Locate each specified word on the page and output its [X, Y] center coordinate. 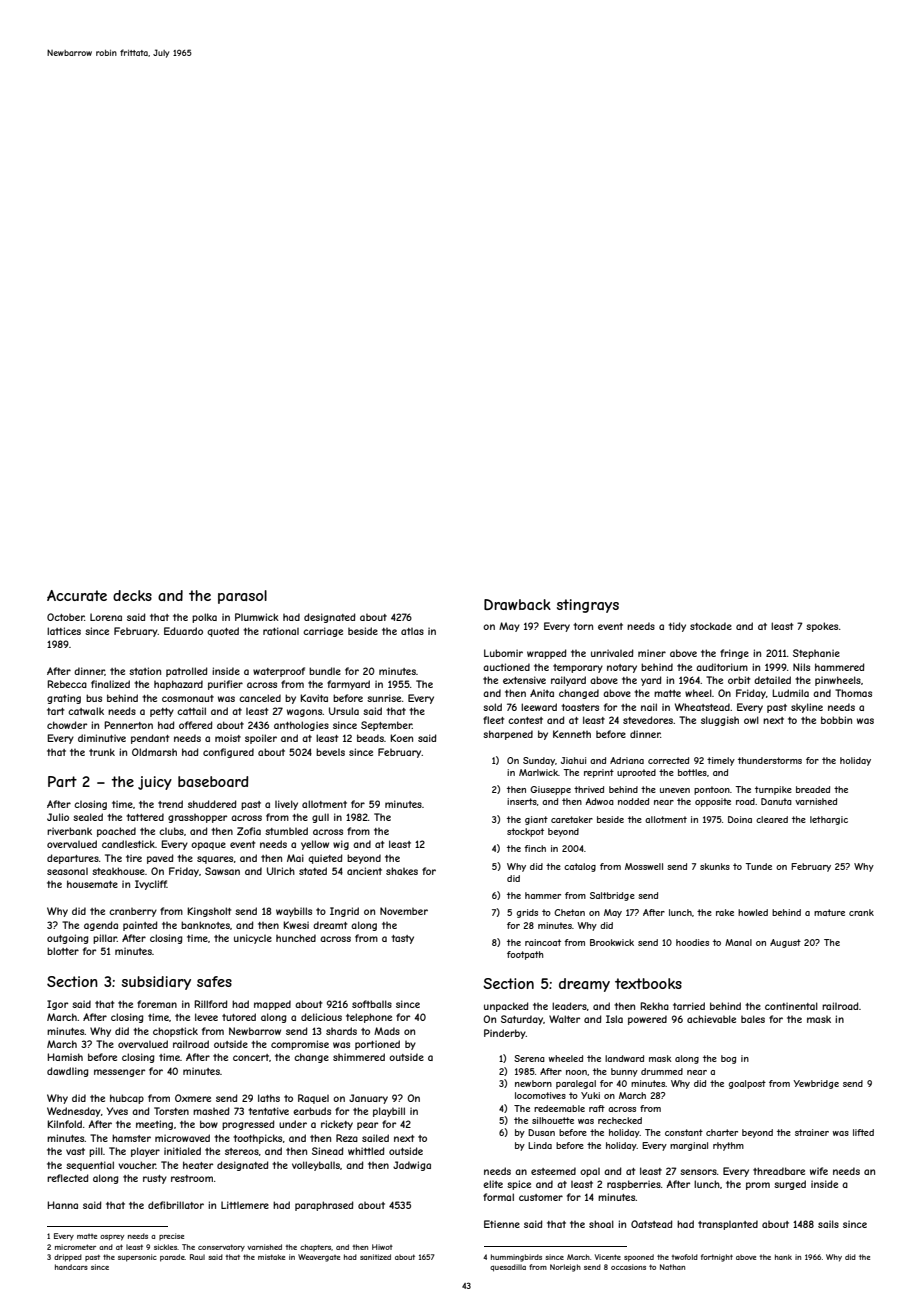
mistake [271, 1257]
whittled [366, 1151]
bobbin [836, 720]
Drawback [517, 604]
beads [370, 738]
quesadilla [508, 1268]
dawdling [68, 1072]
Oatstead [652, 1224]
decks [132, 595]
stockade [711, 626]
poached [116, 832]
